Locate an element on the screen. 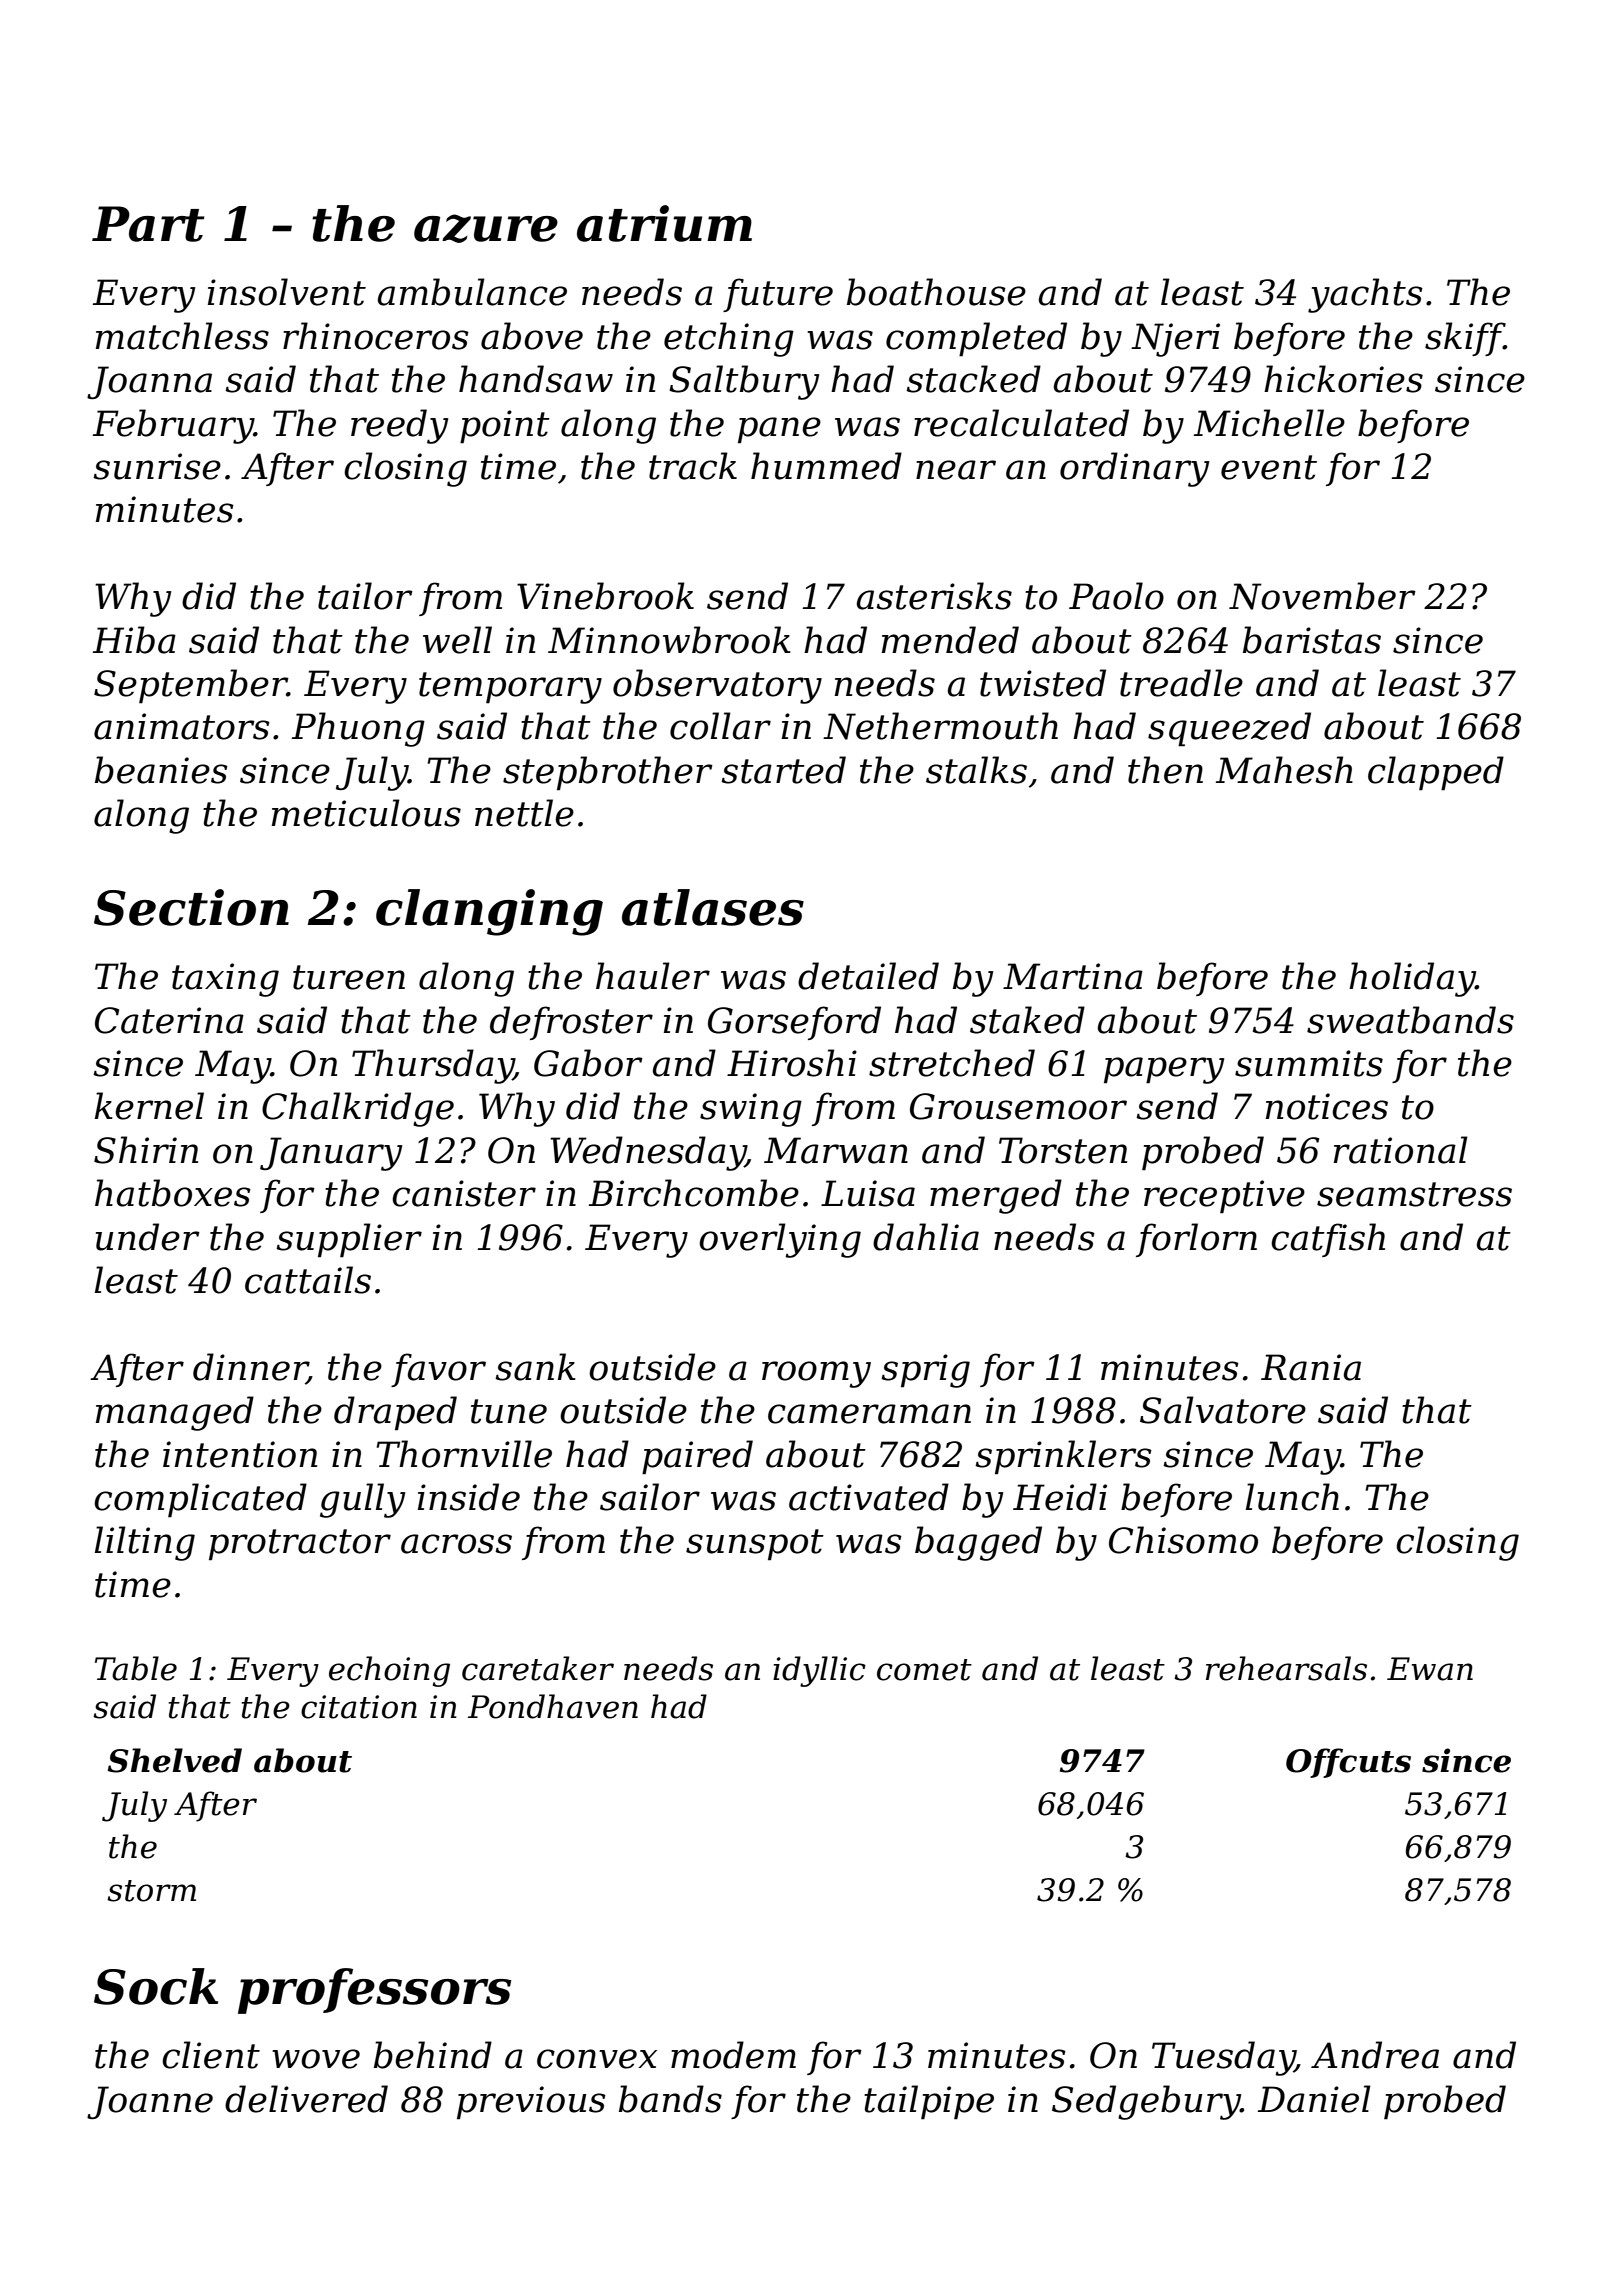  baristas is located at coordinates (1312, 640).
